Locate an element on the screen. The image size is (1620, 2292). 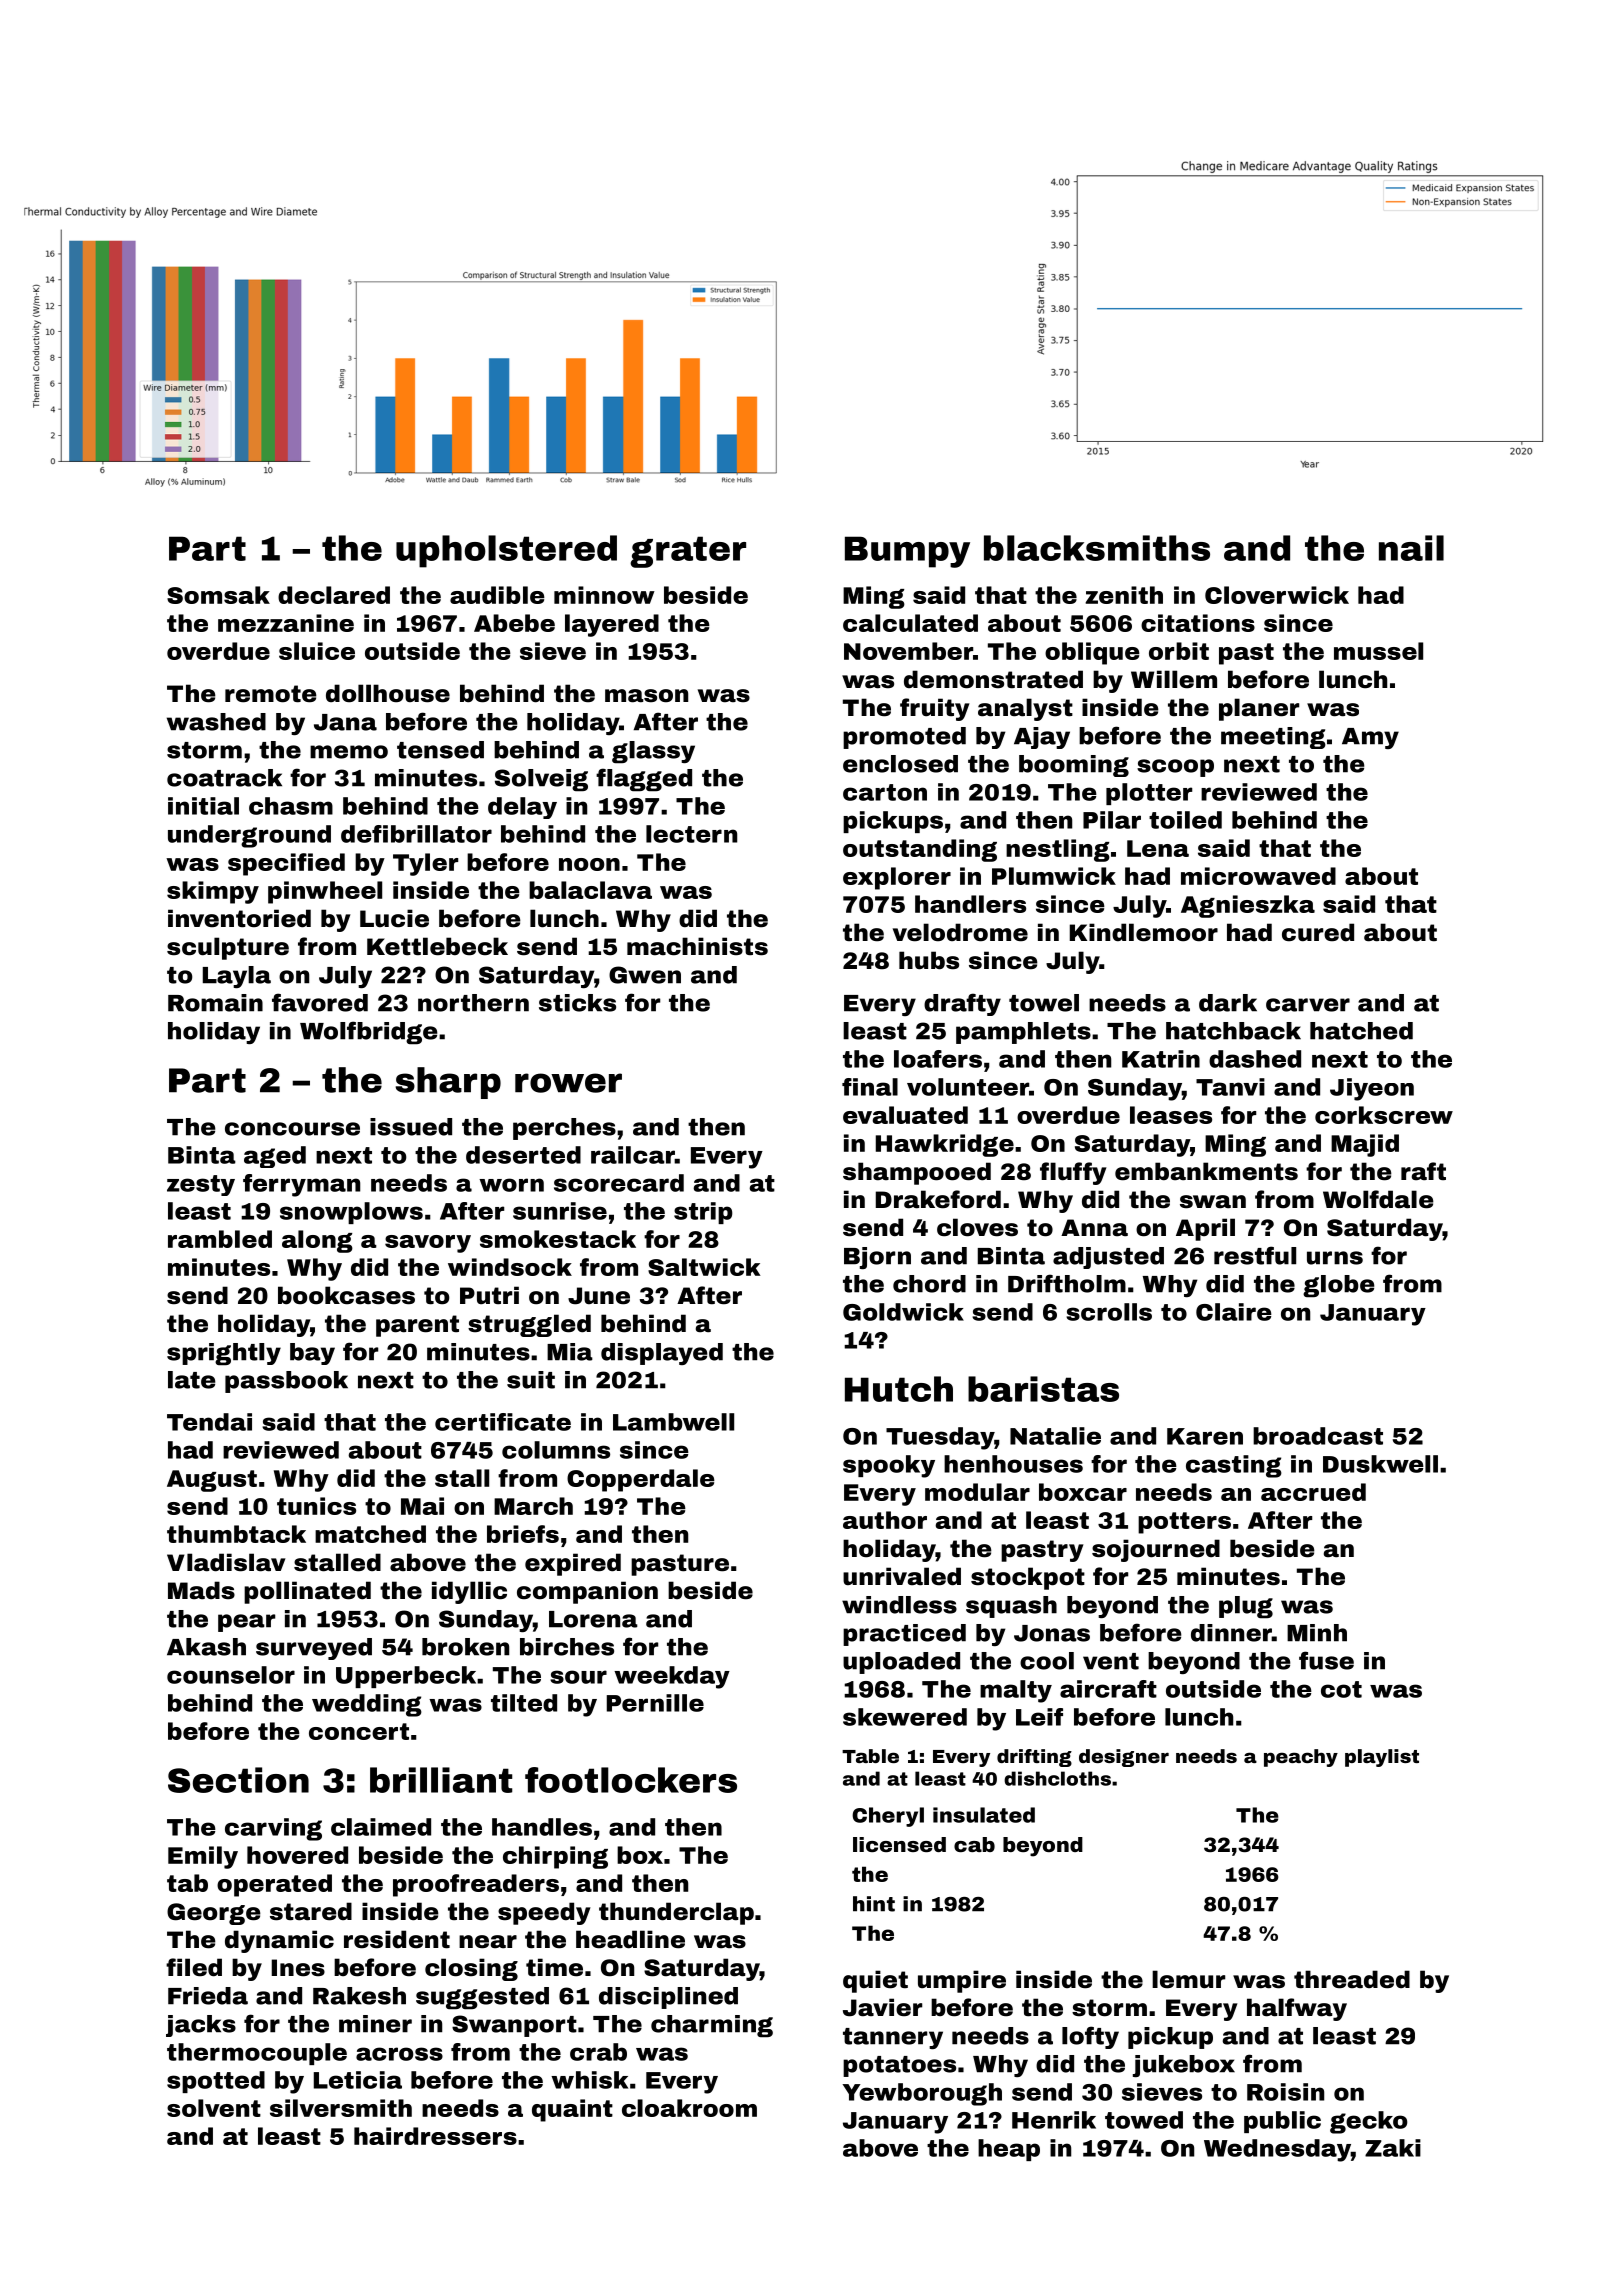
grater is located at coordinates (688, 552).
